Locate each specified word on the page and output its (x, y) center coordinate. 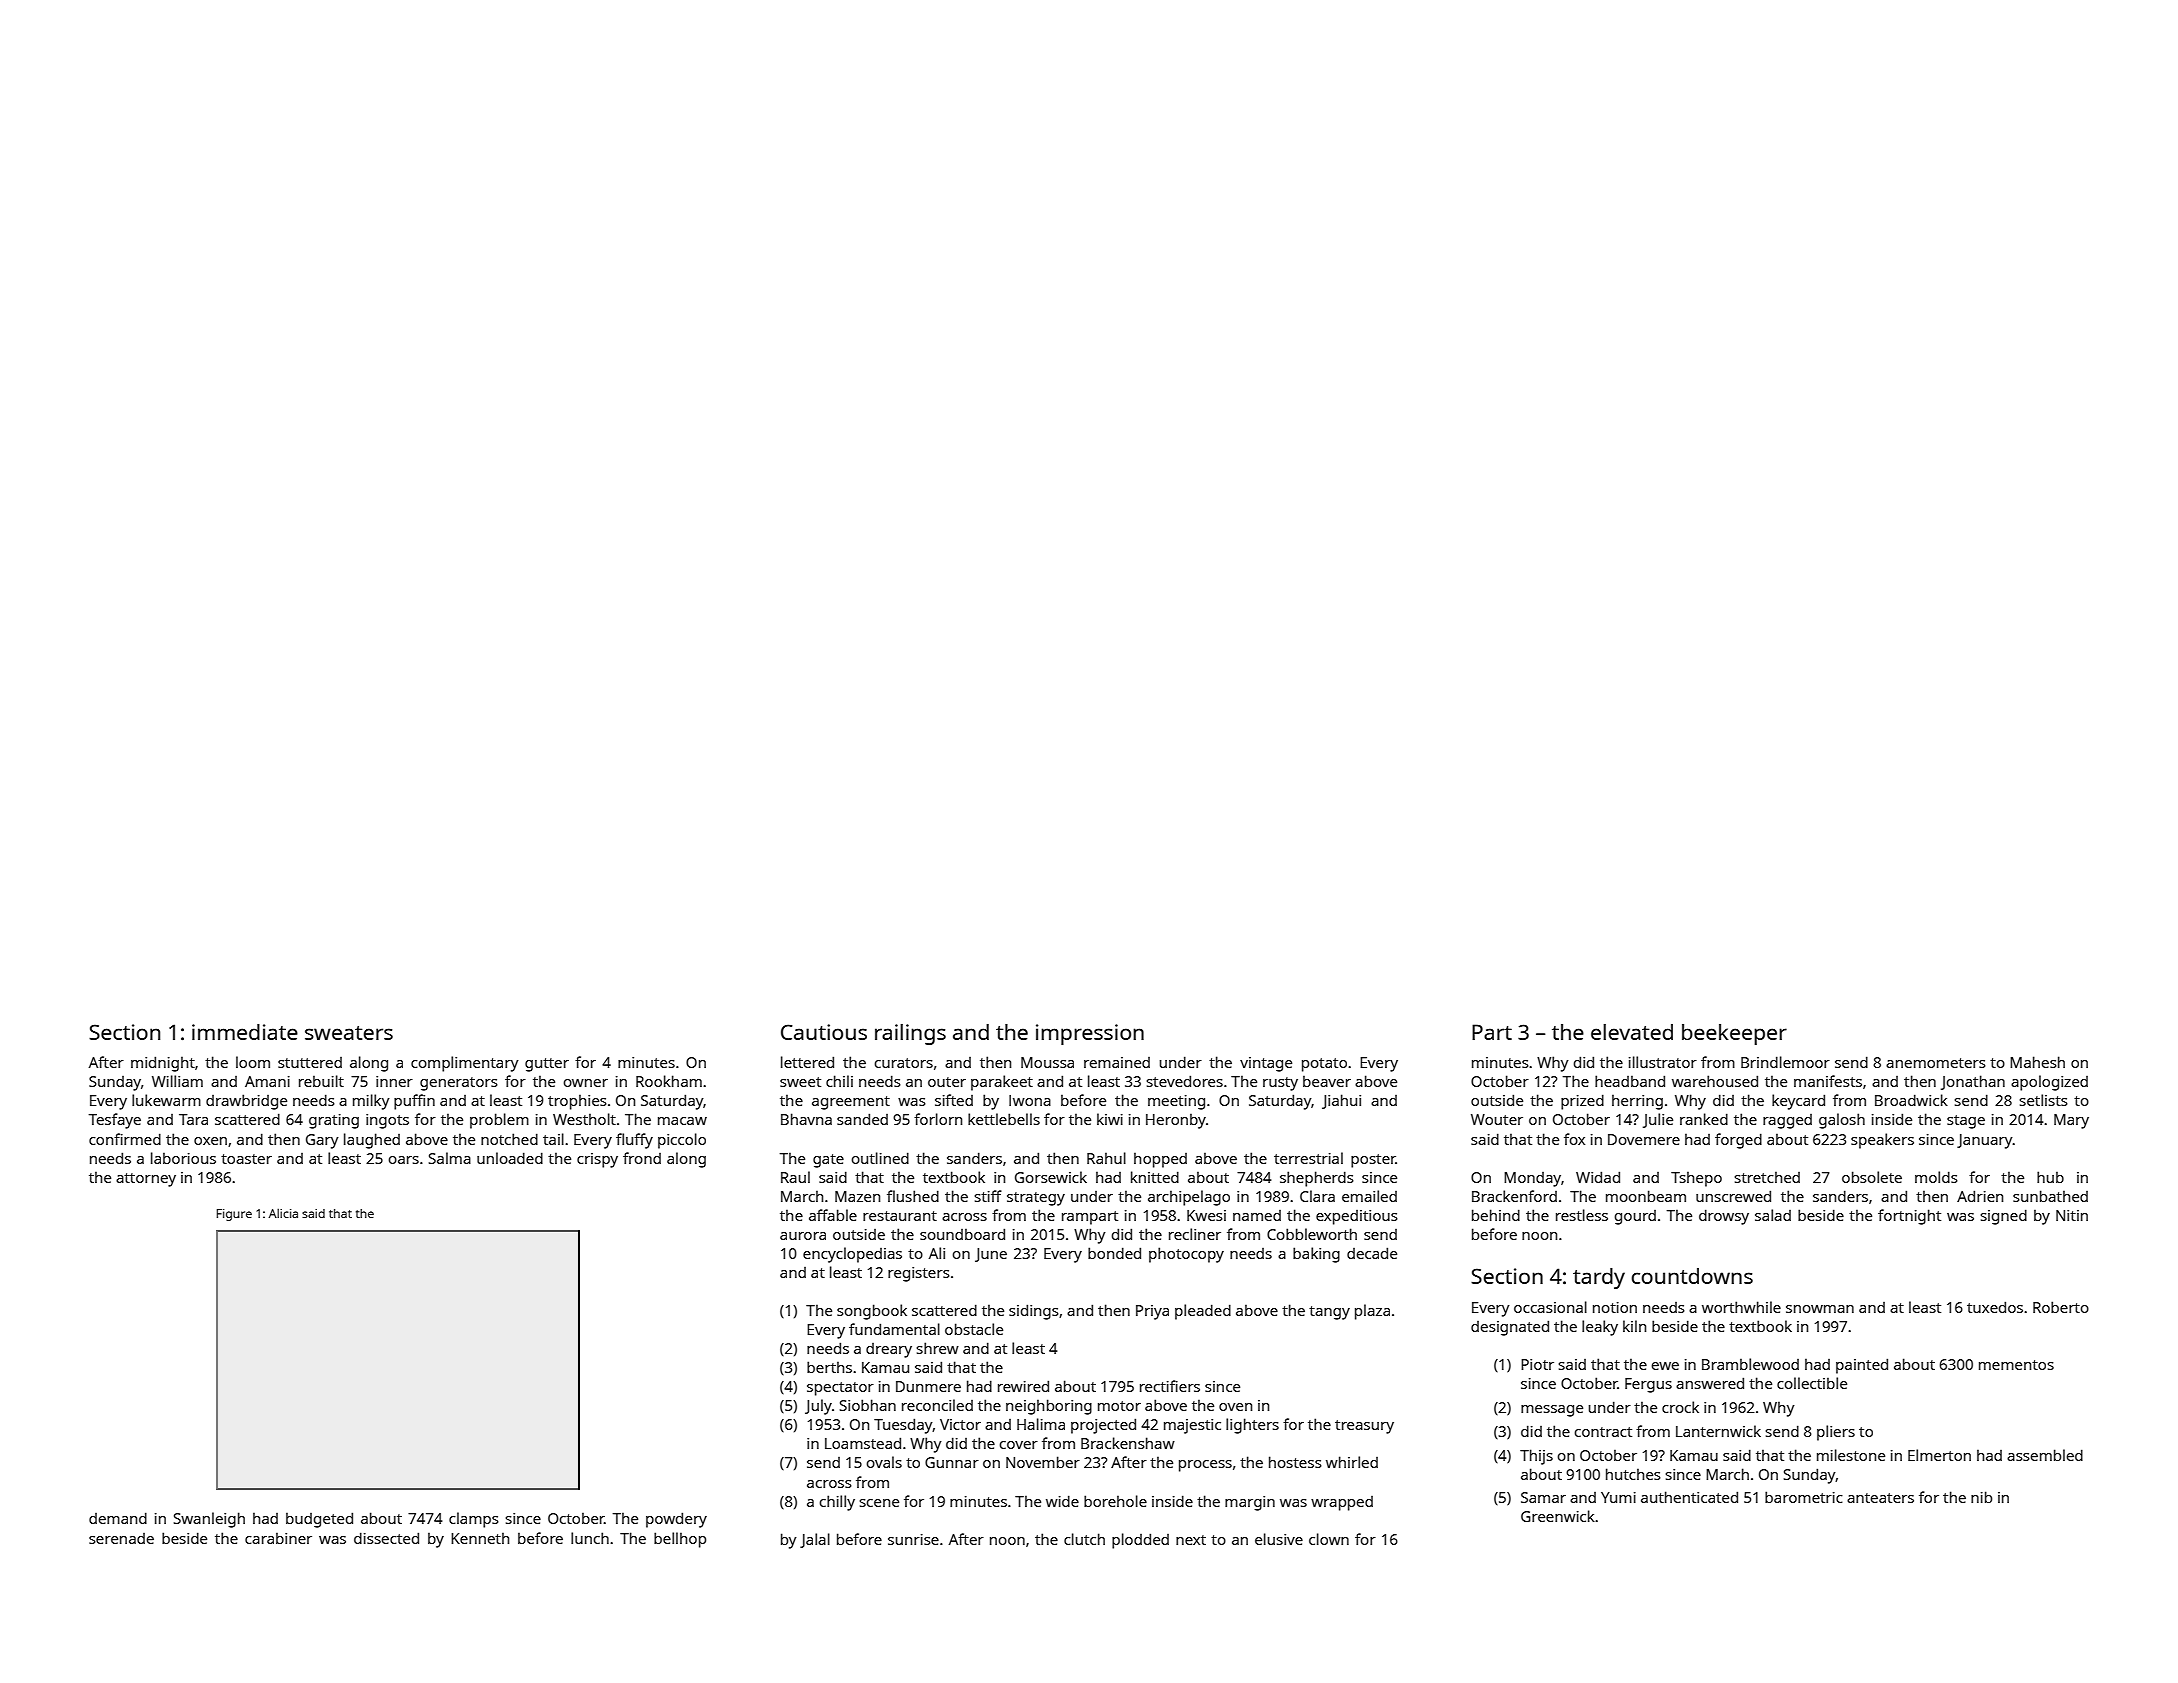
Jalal (815, 1540)
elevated (1632, 1032)
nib (1981, 1497)
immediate (245, 1032)
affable (833, 1215)
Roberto (2061, 1307)
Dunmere (928, 1386)
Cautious (824, 1032)
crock (1680, 1407)
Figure (234, 1215)
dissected (386, 1538)
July (818, 1407)
